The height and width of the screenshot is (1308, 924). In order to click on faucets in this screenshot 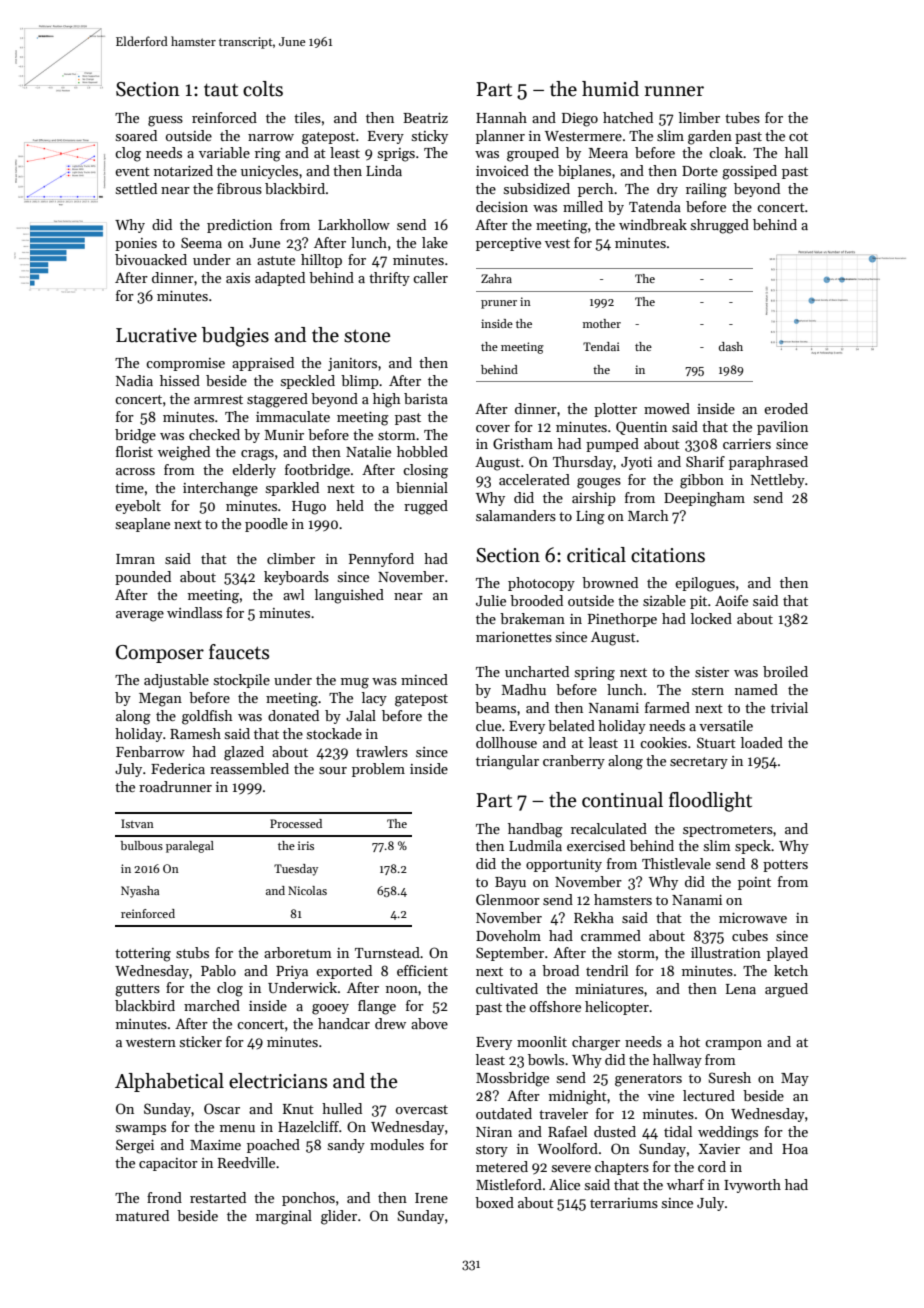, I will do `click(239, 652)`.
